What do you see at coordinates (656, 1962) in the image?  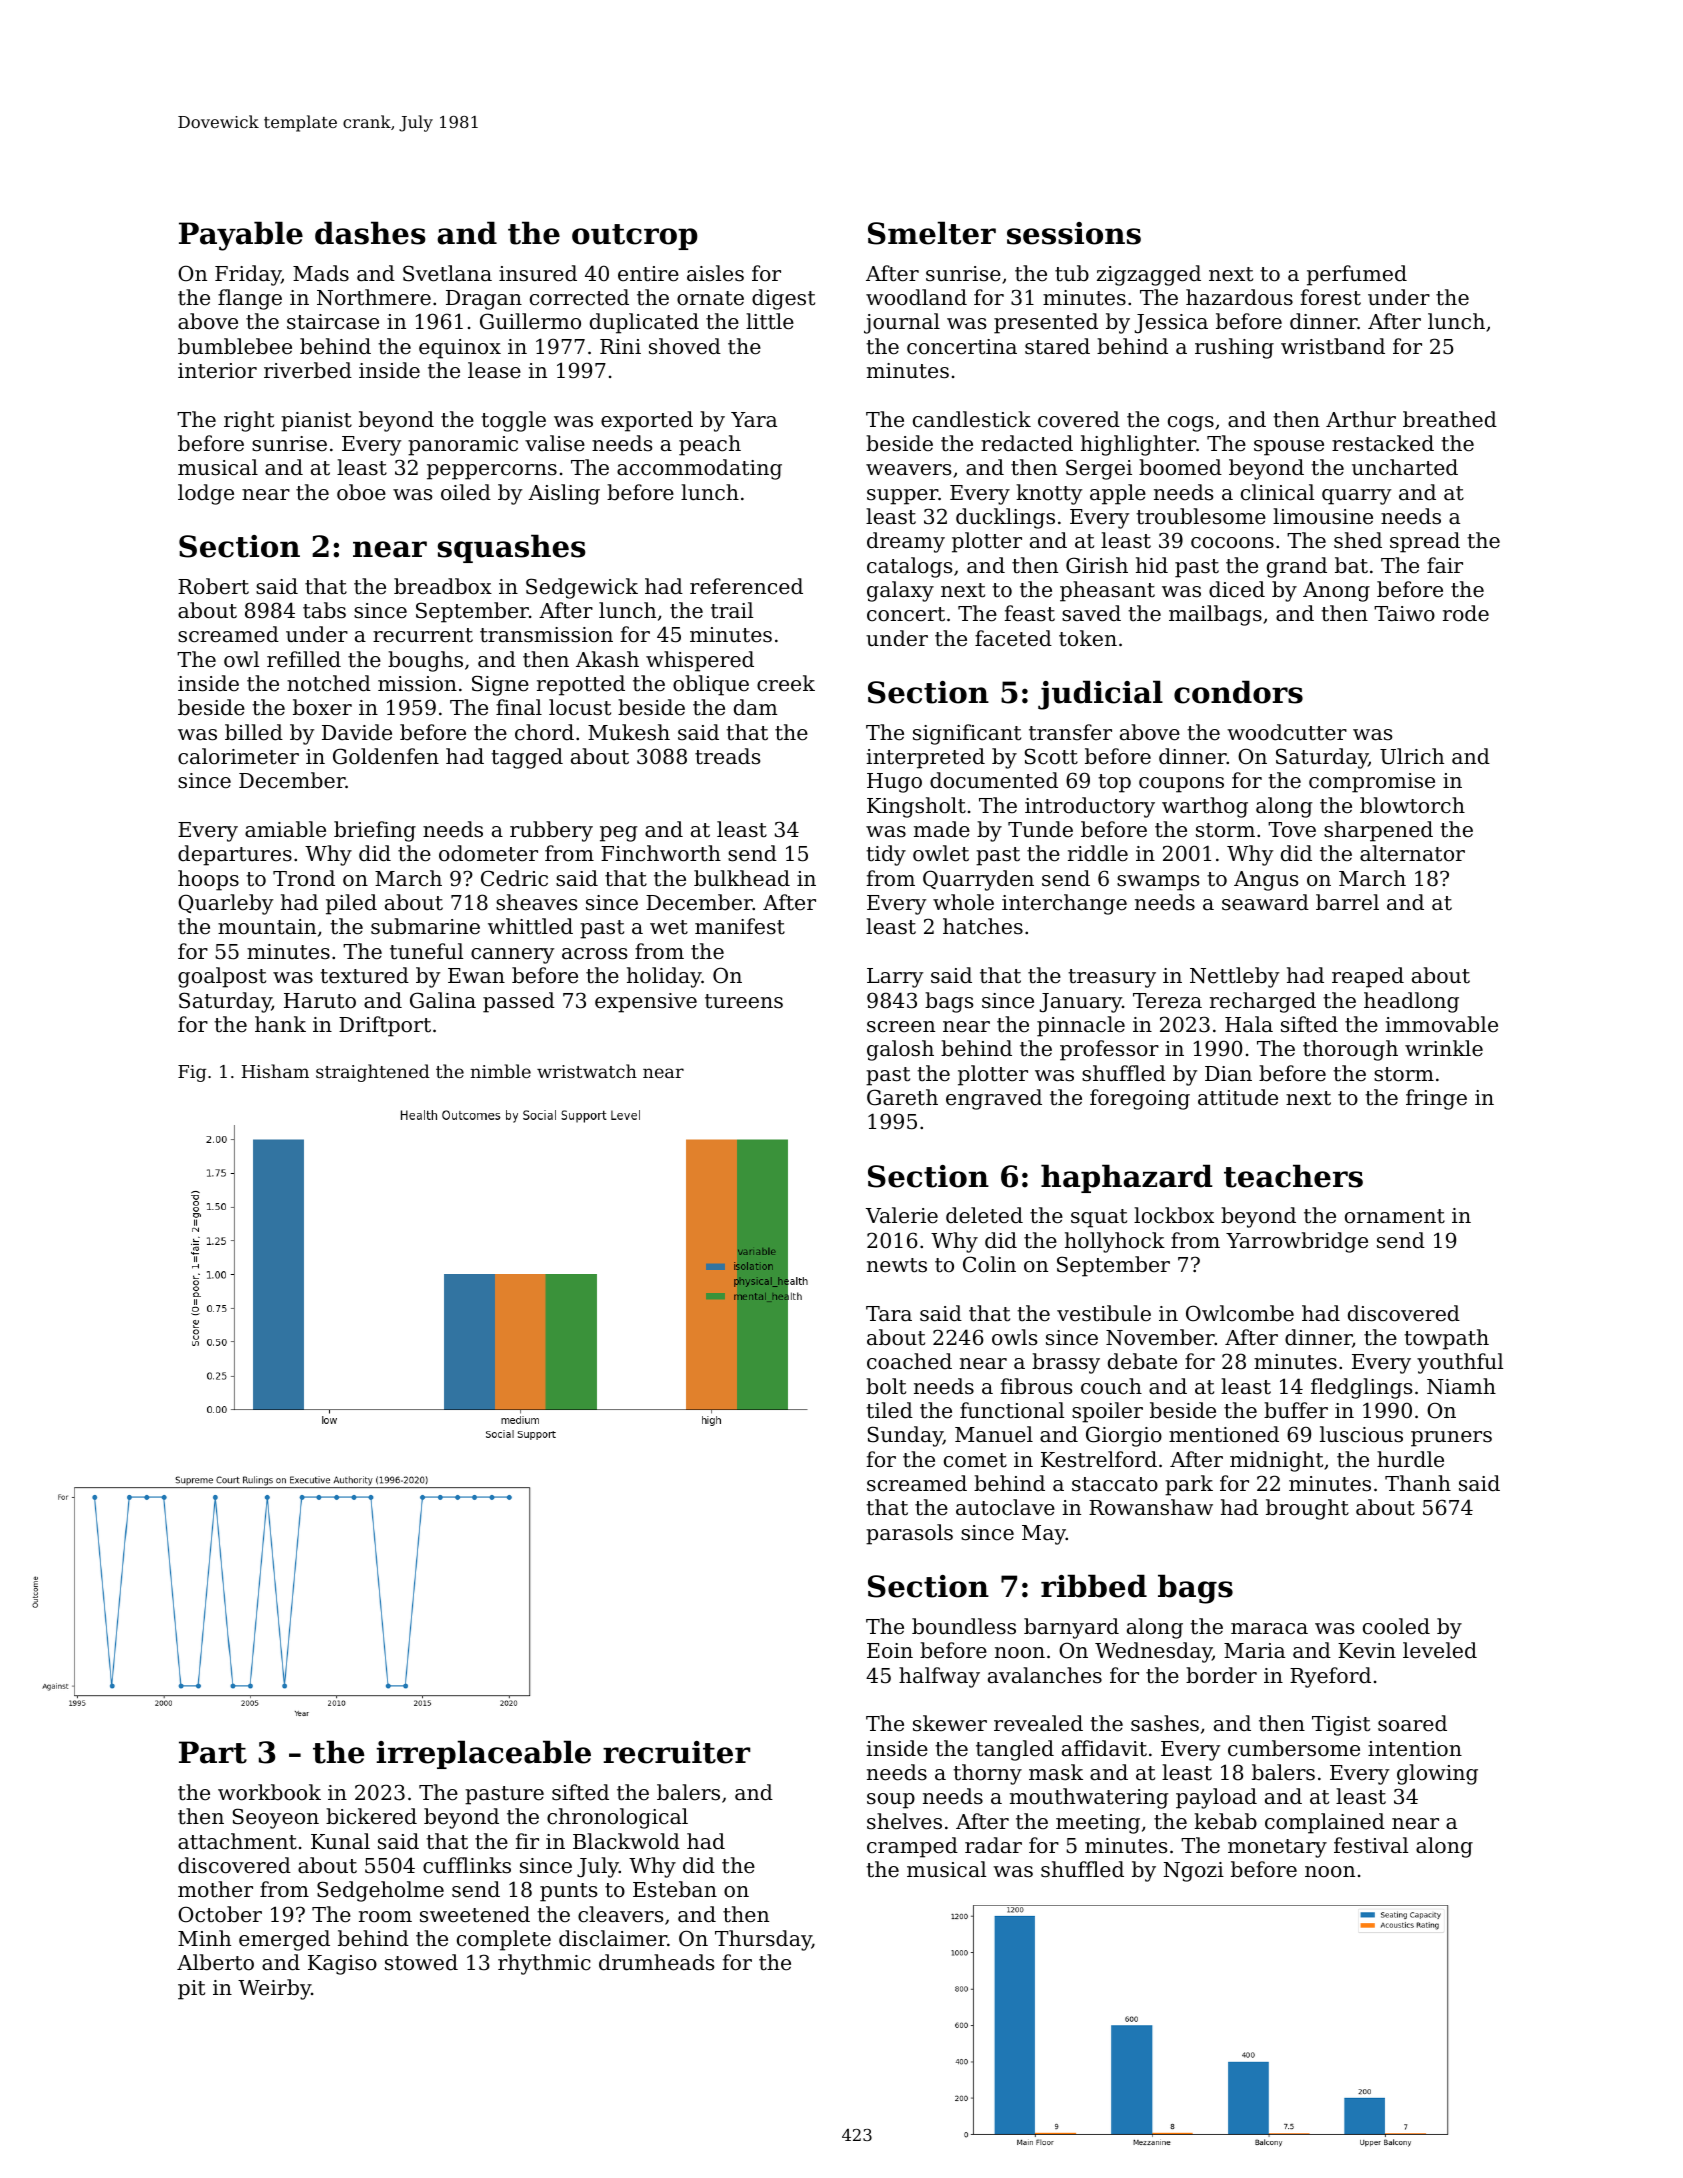 I see `drumheads` at bounding box center [656, 1962].
